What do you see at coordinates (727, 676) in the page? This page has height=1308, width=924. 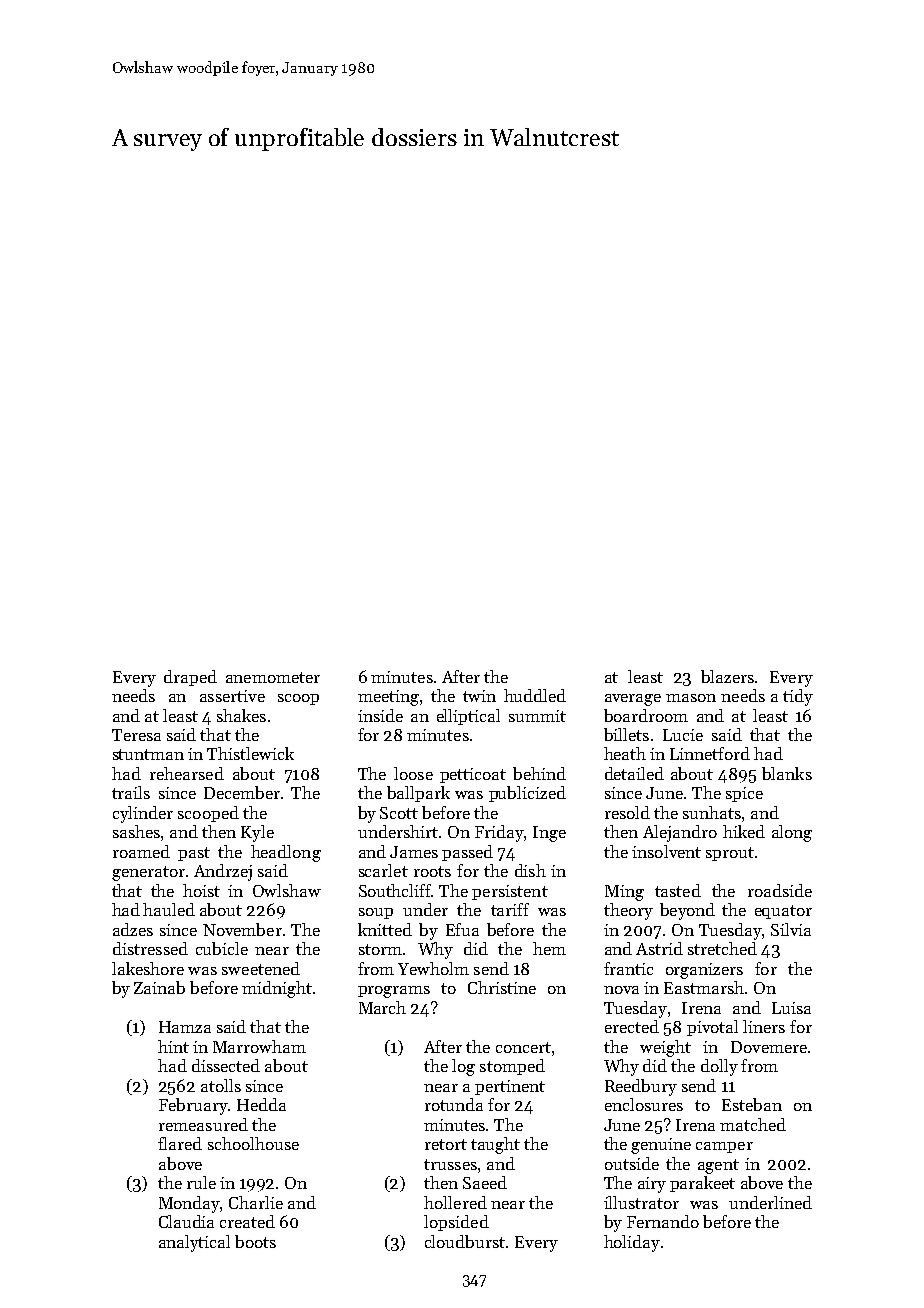 I see `blazers` at bounding box center [727, 676].
